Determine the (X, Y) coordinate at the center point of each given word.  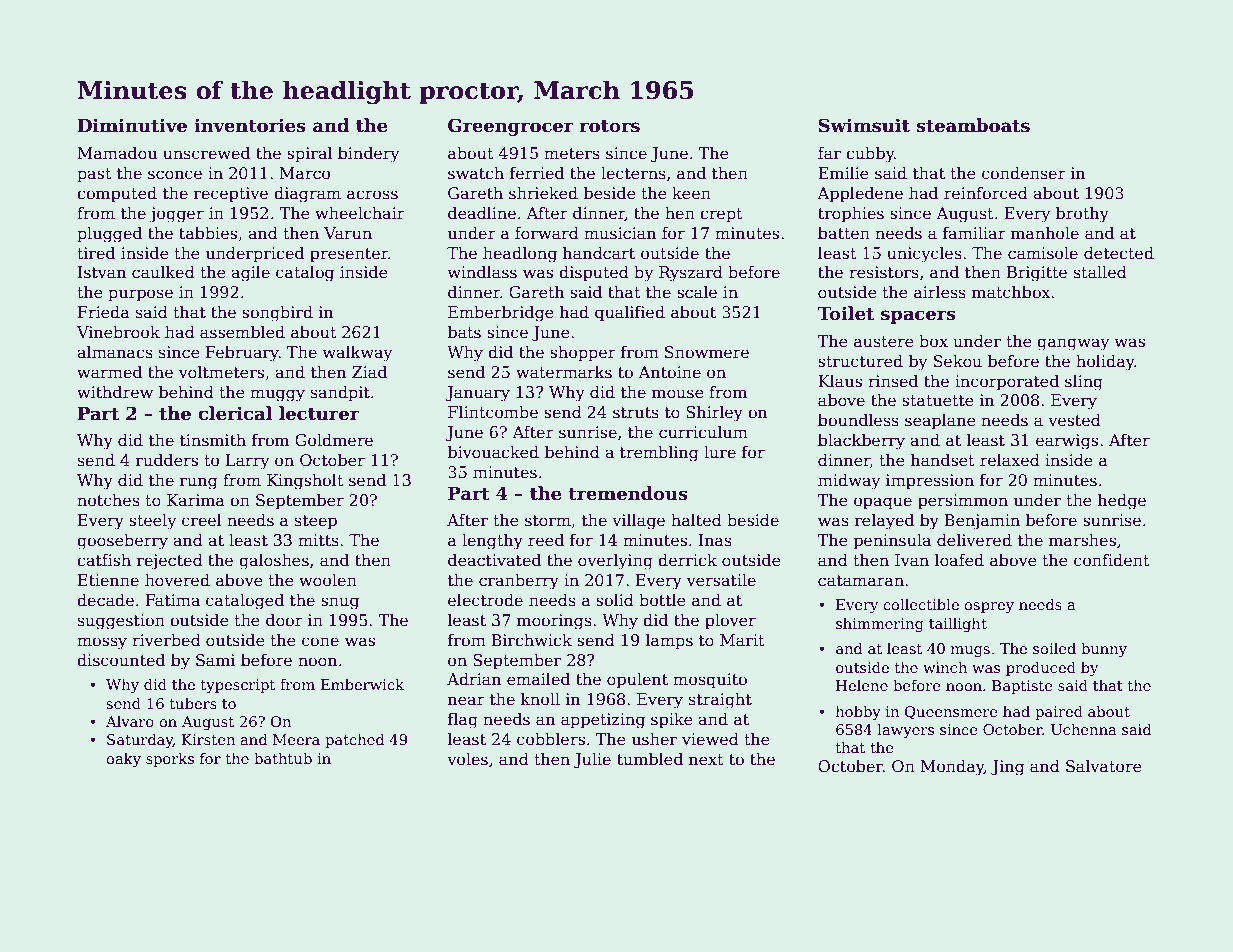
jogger (176, 215)
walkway (357, 354)
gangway (1073, 344)
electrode (485, 600)
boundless (858, 420)
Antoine (669, 372)
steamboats (973, 125)
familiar (974, 233)
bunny (1104, 649)
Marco (305, 173)
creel (202, 520)
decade (105, 600)
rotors (610, 126)
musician (620, 233)
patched (355, 740)
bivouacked (493, 452)
